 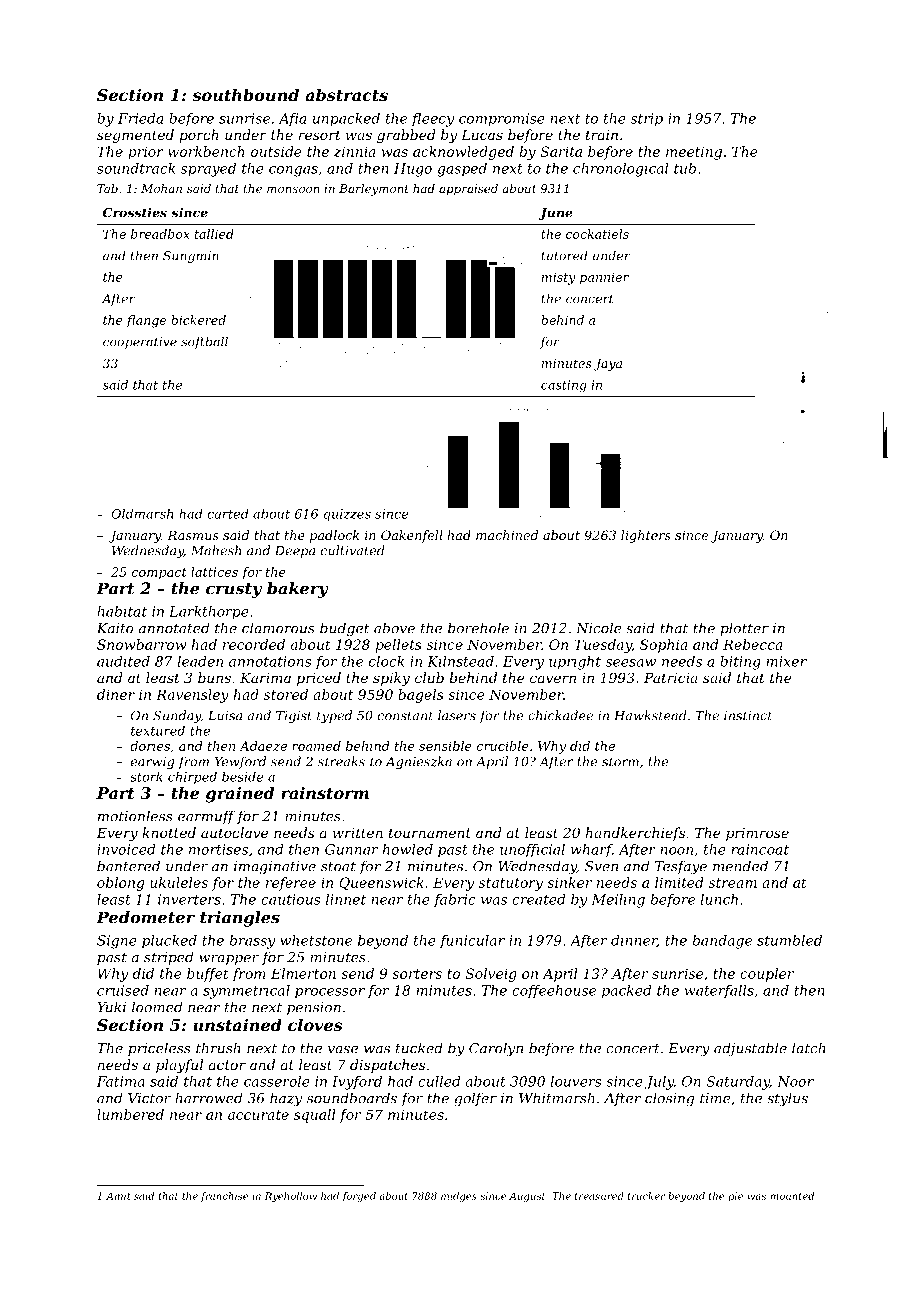 I want to click on golfer, so click(x=475, y=1099).
